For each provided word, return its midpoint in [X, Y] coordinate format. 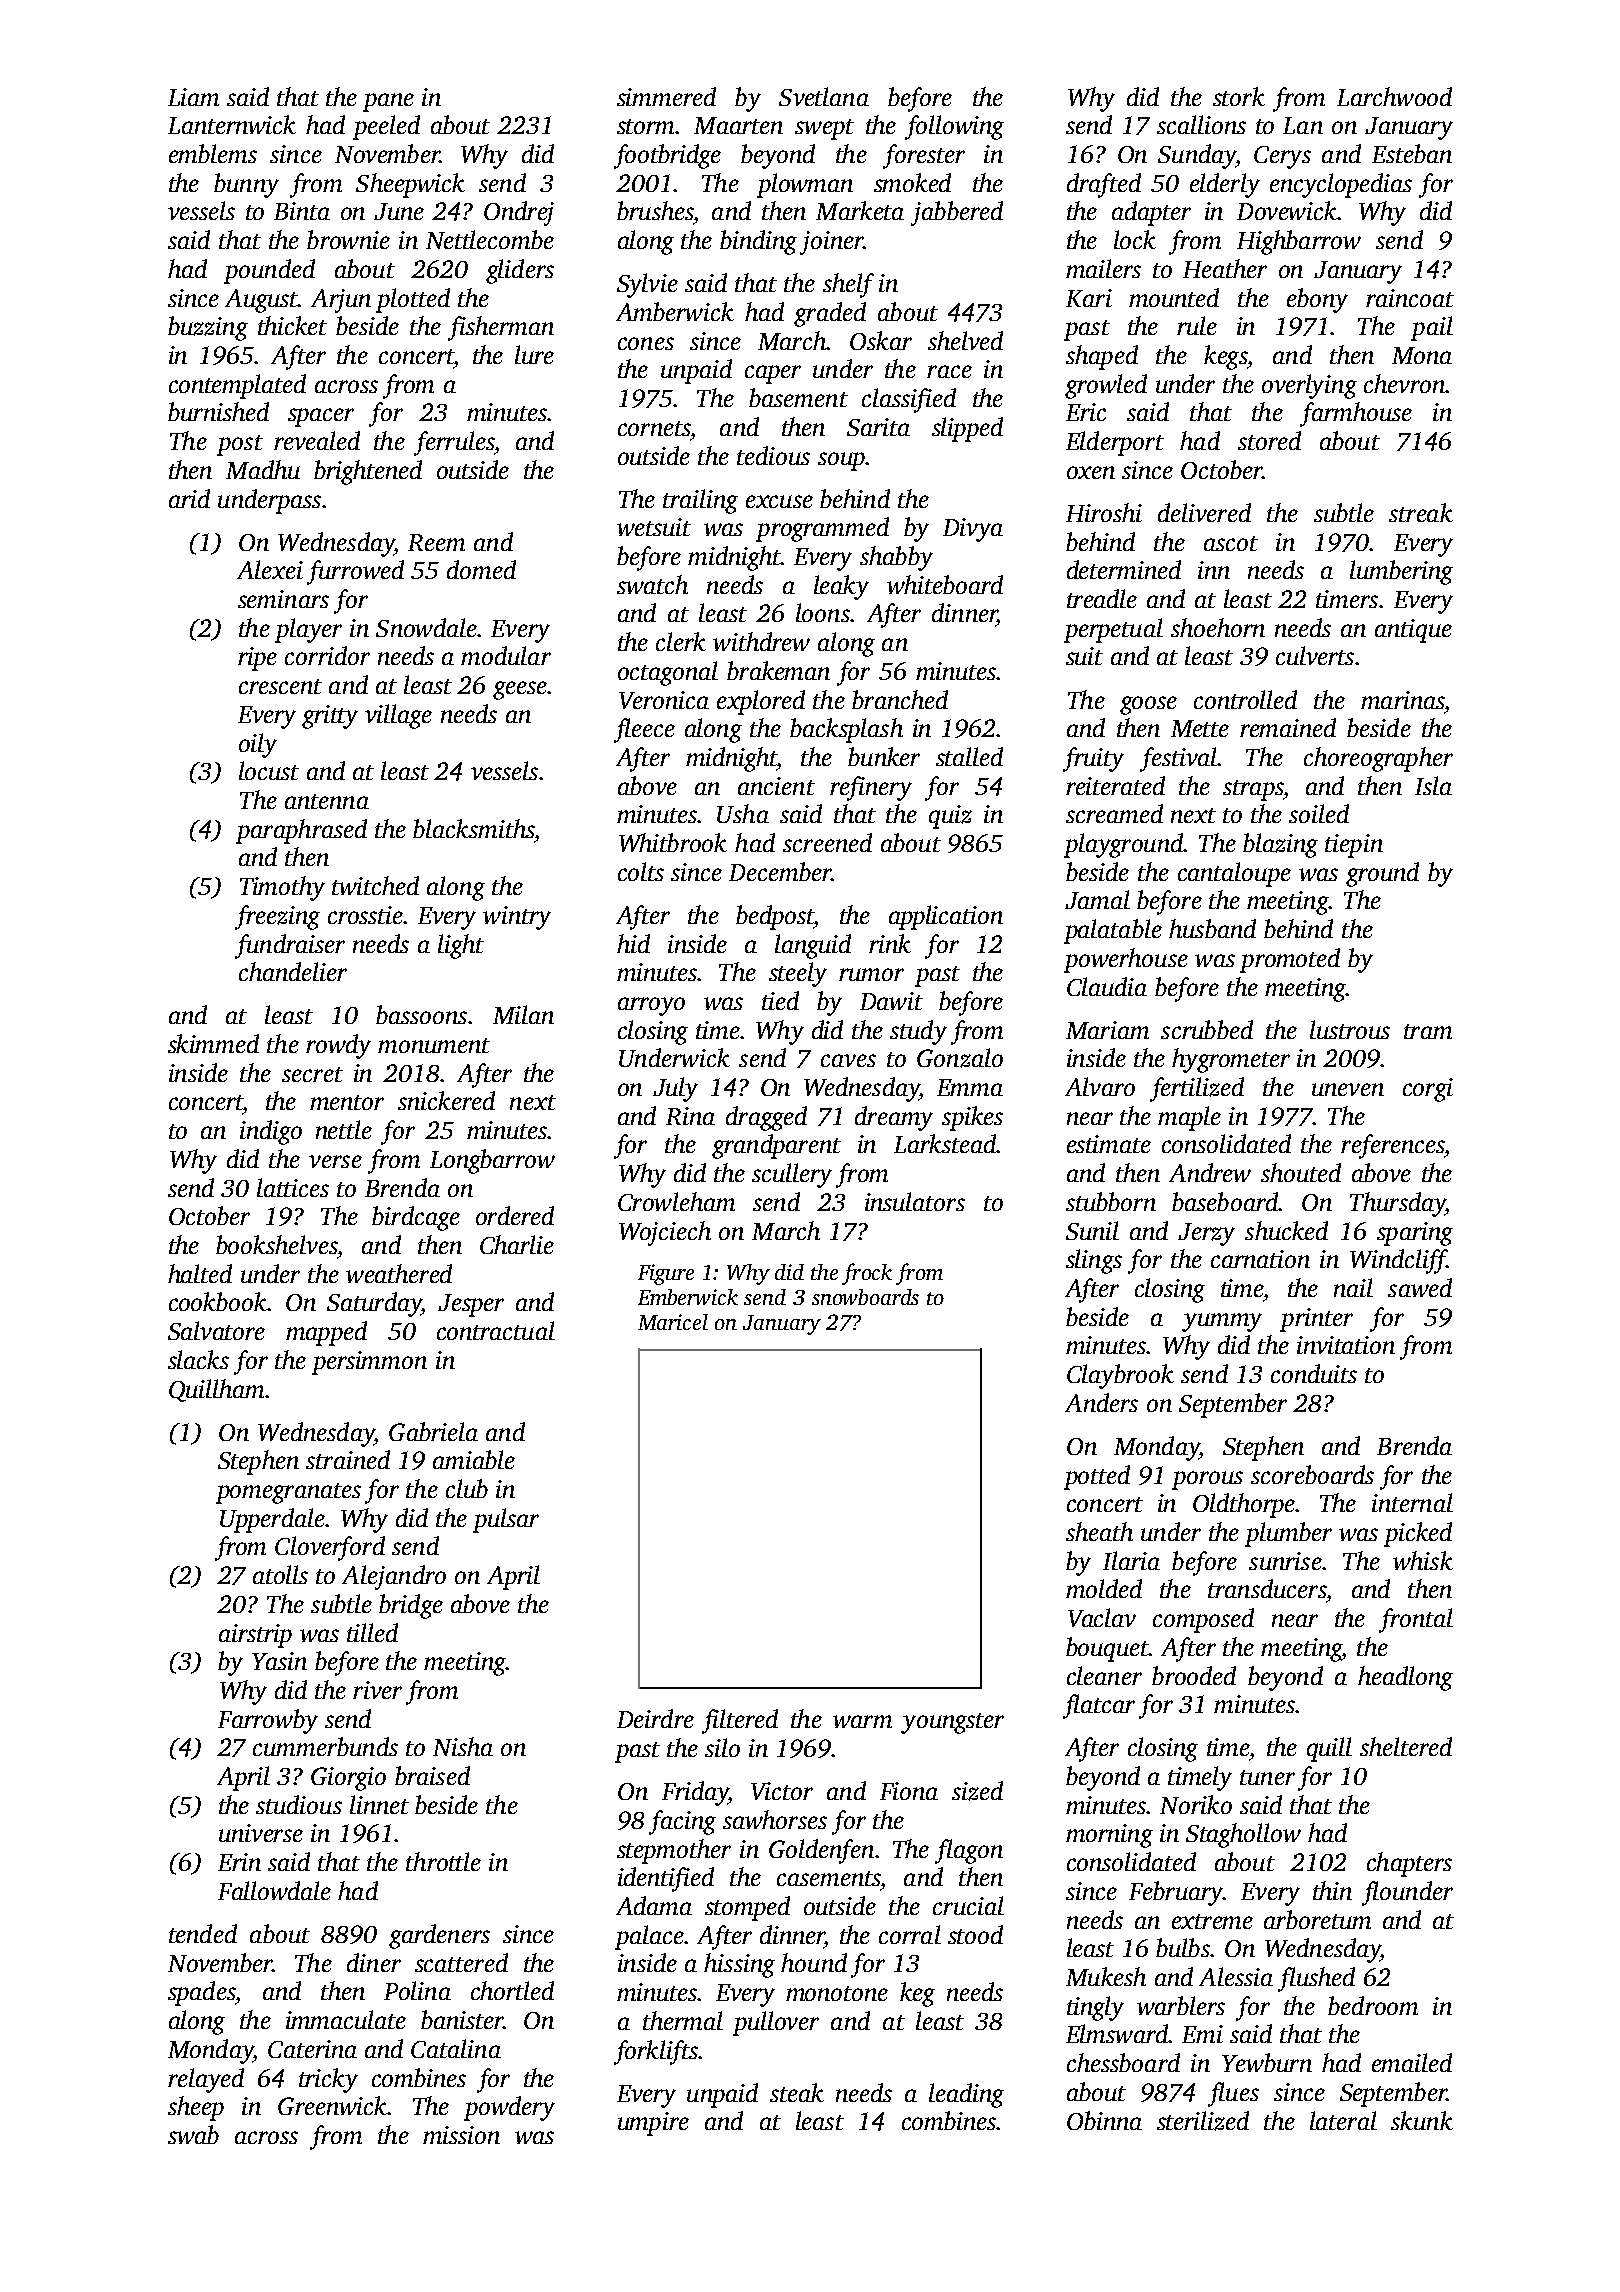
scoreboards [1312, 1474]
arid [189, 498]
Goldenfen [821, 1851]
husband [1212, 928]
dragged [766, 1118]
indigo [271, 1132]
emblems [213, 153]
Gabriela [433, 1431]
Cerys [1282, 157]
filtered [740, 1721]
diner [374, 1962]
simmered [666, 96]
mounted [1174, 297]
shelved [965, 340]
